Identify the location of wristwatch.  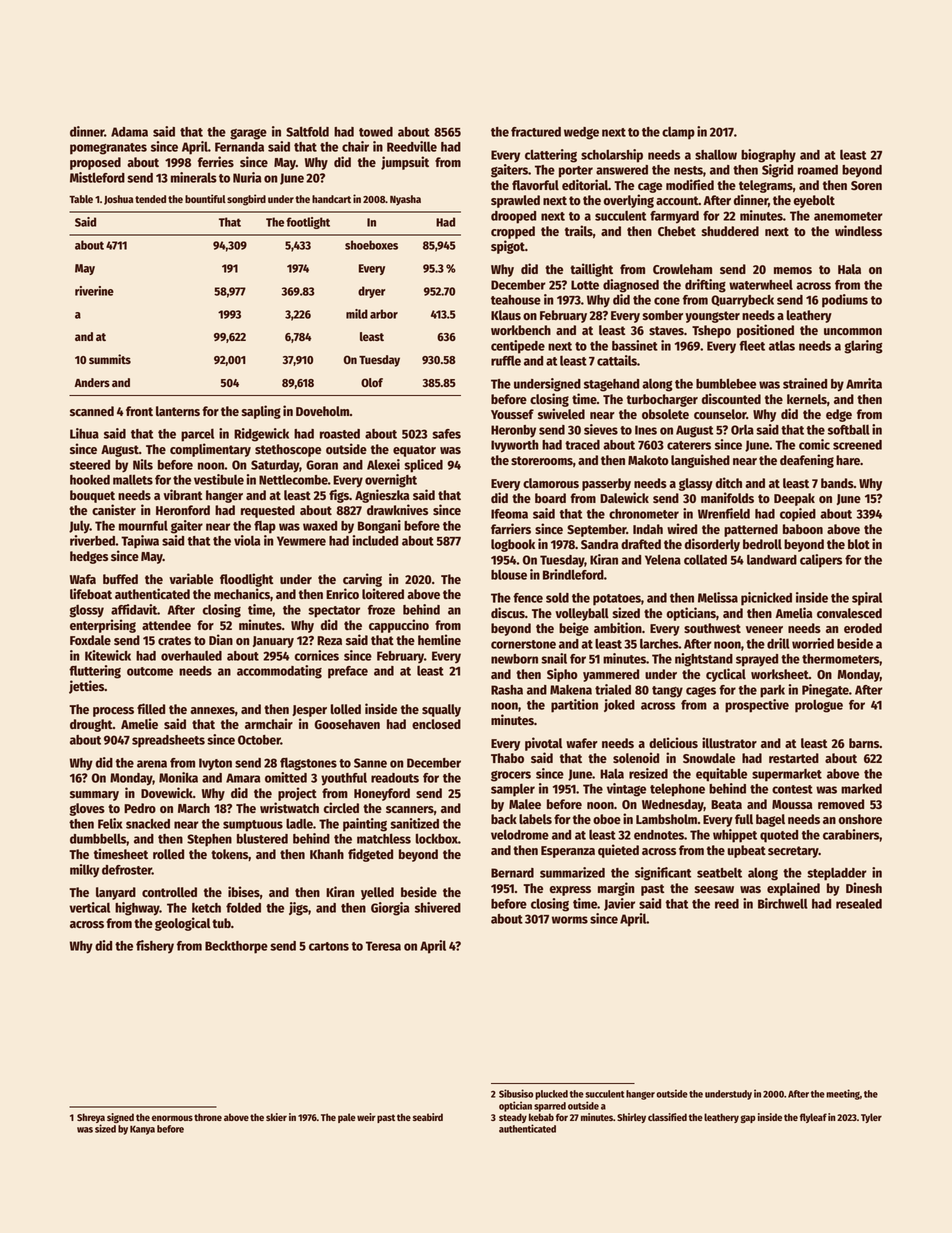
(289, 807).
